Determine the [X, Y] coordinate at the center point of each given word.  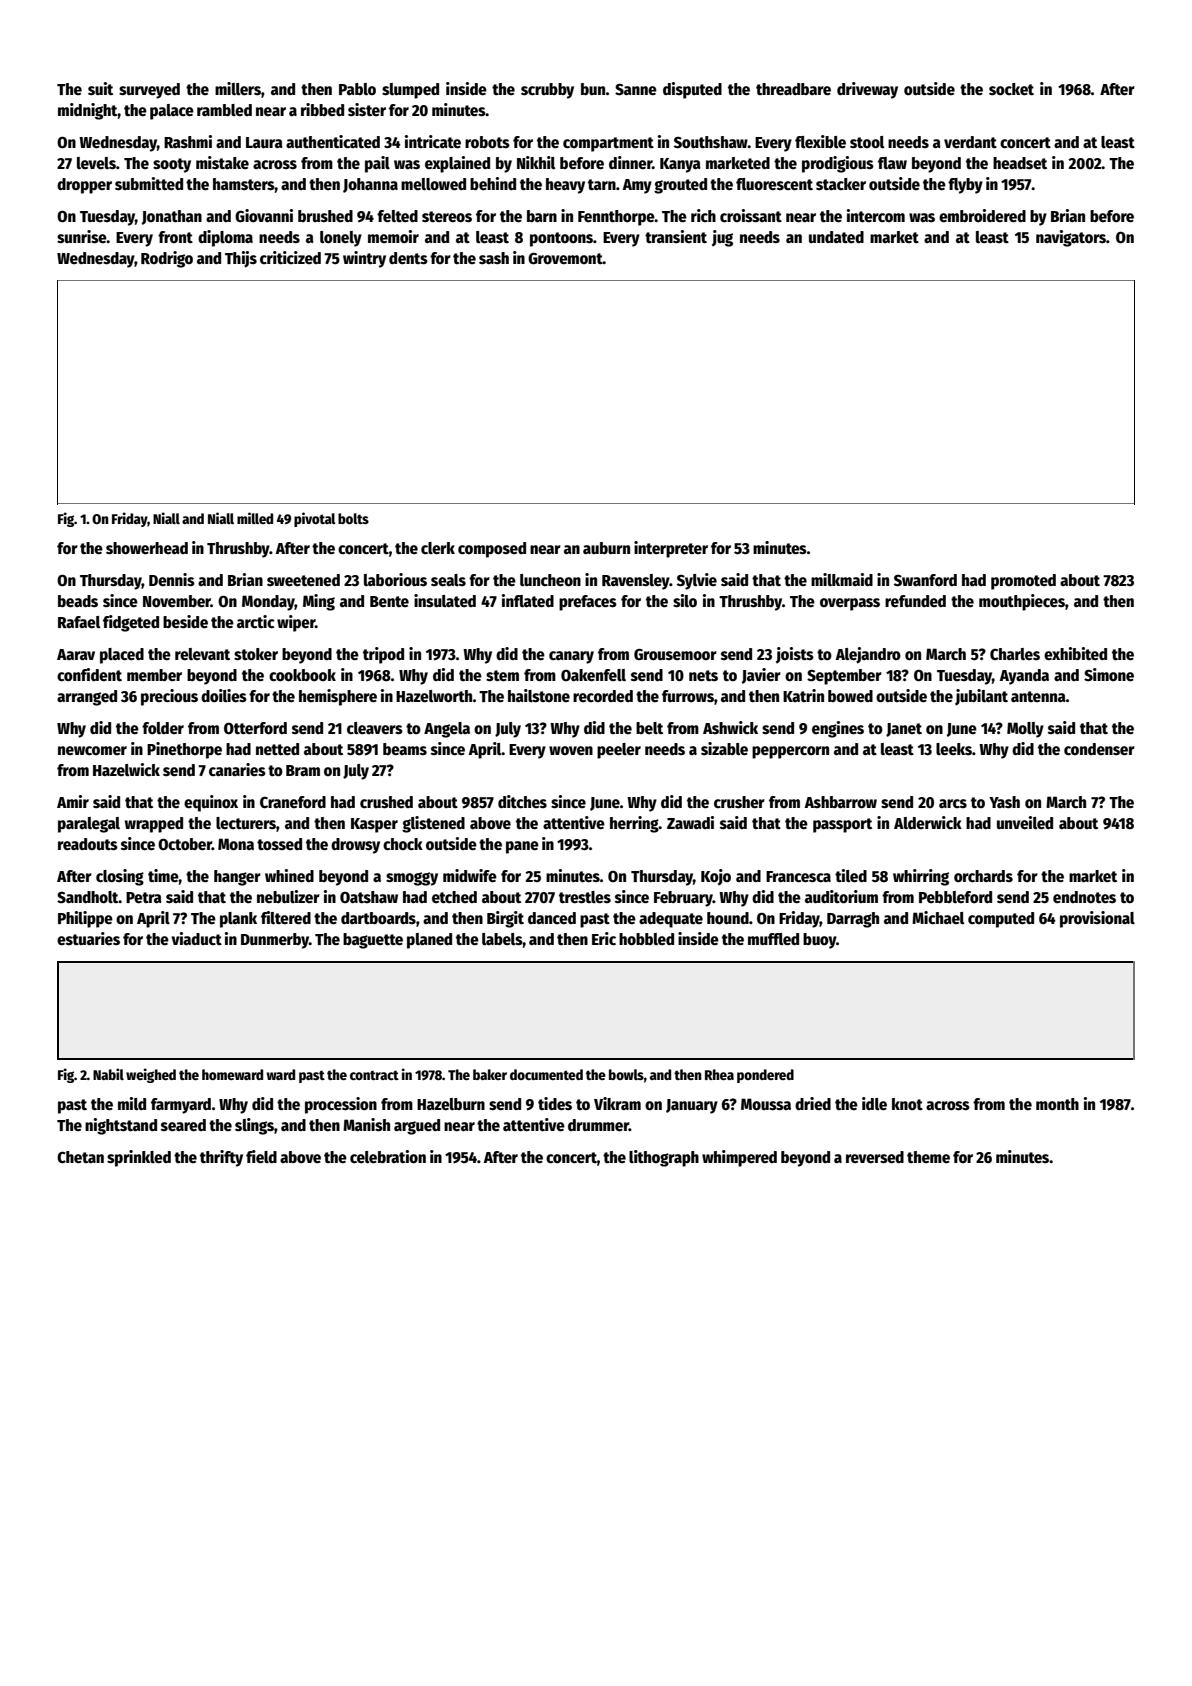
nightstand [121, 1126]
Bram [303, 770]
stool [867, 142]
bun [593, 89]
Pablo [357, 89]
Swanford [925, 580]
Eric [604, 939]
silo [685, 600]
